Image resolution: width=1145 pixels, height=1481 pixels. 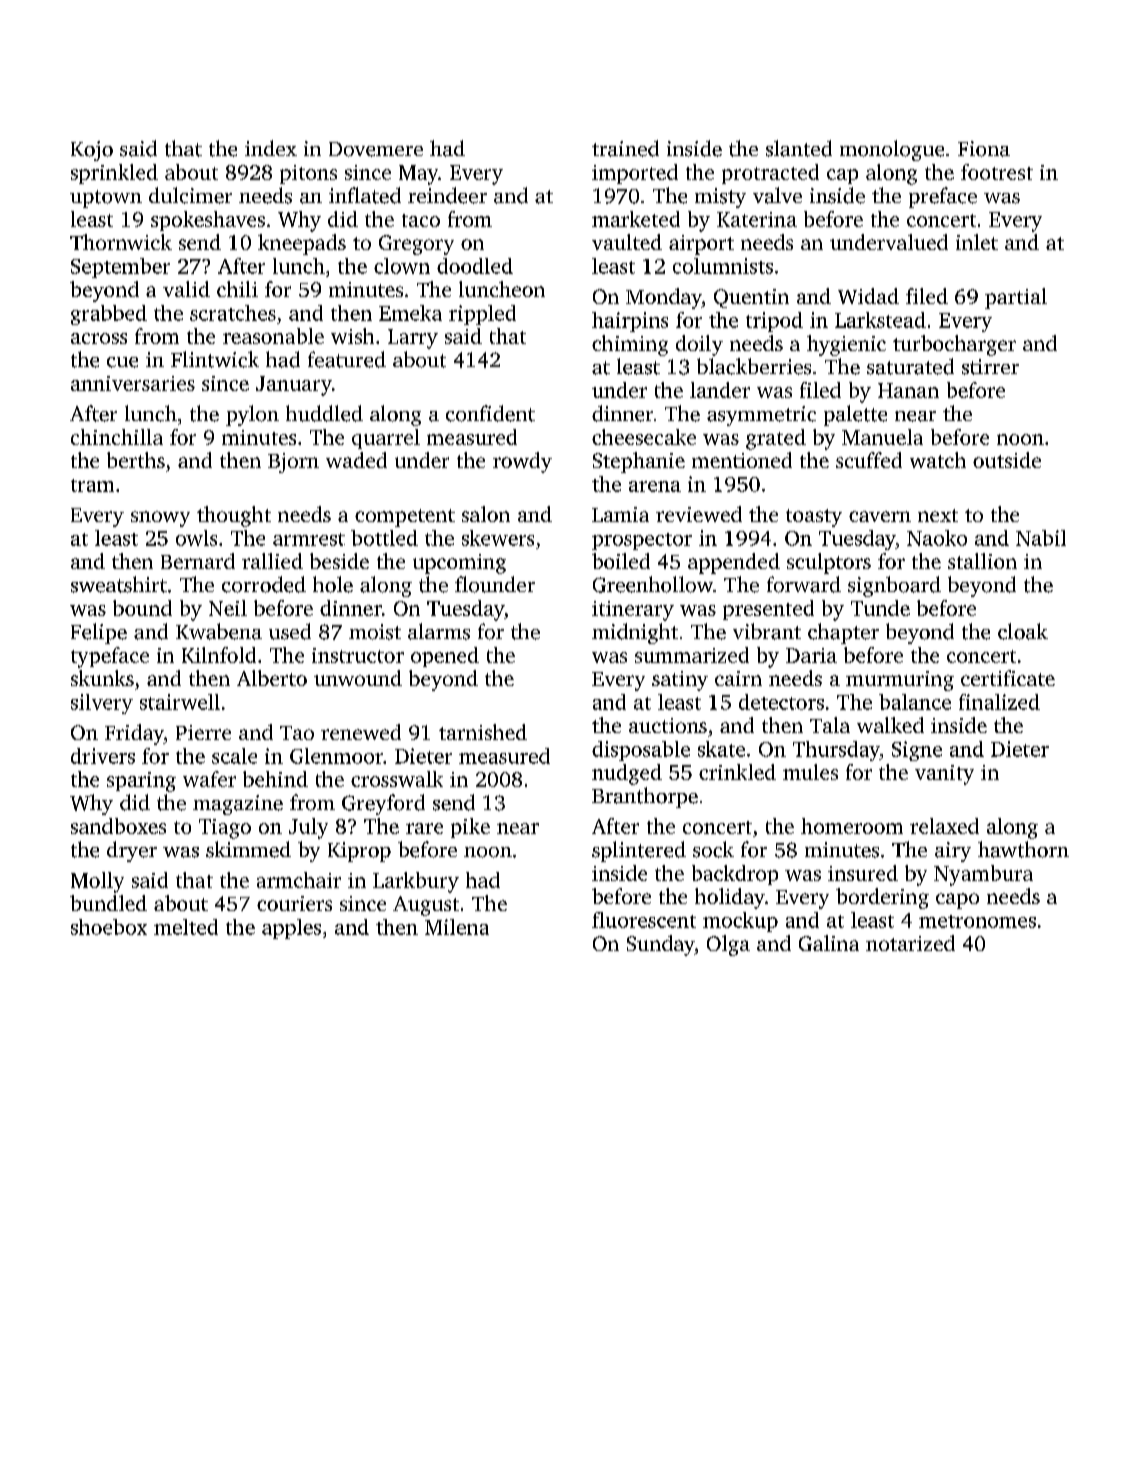 What do you see at coordinates (272, 678) in the document?
I see `Alberto` at bounding box center [272, 678].
